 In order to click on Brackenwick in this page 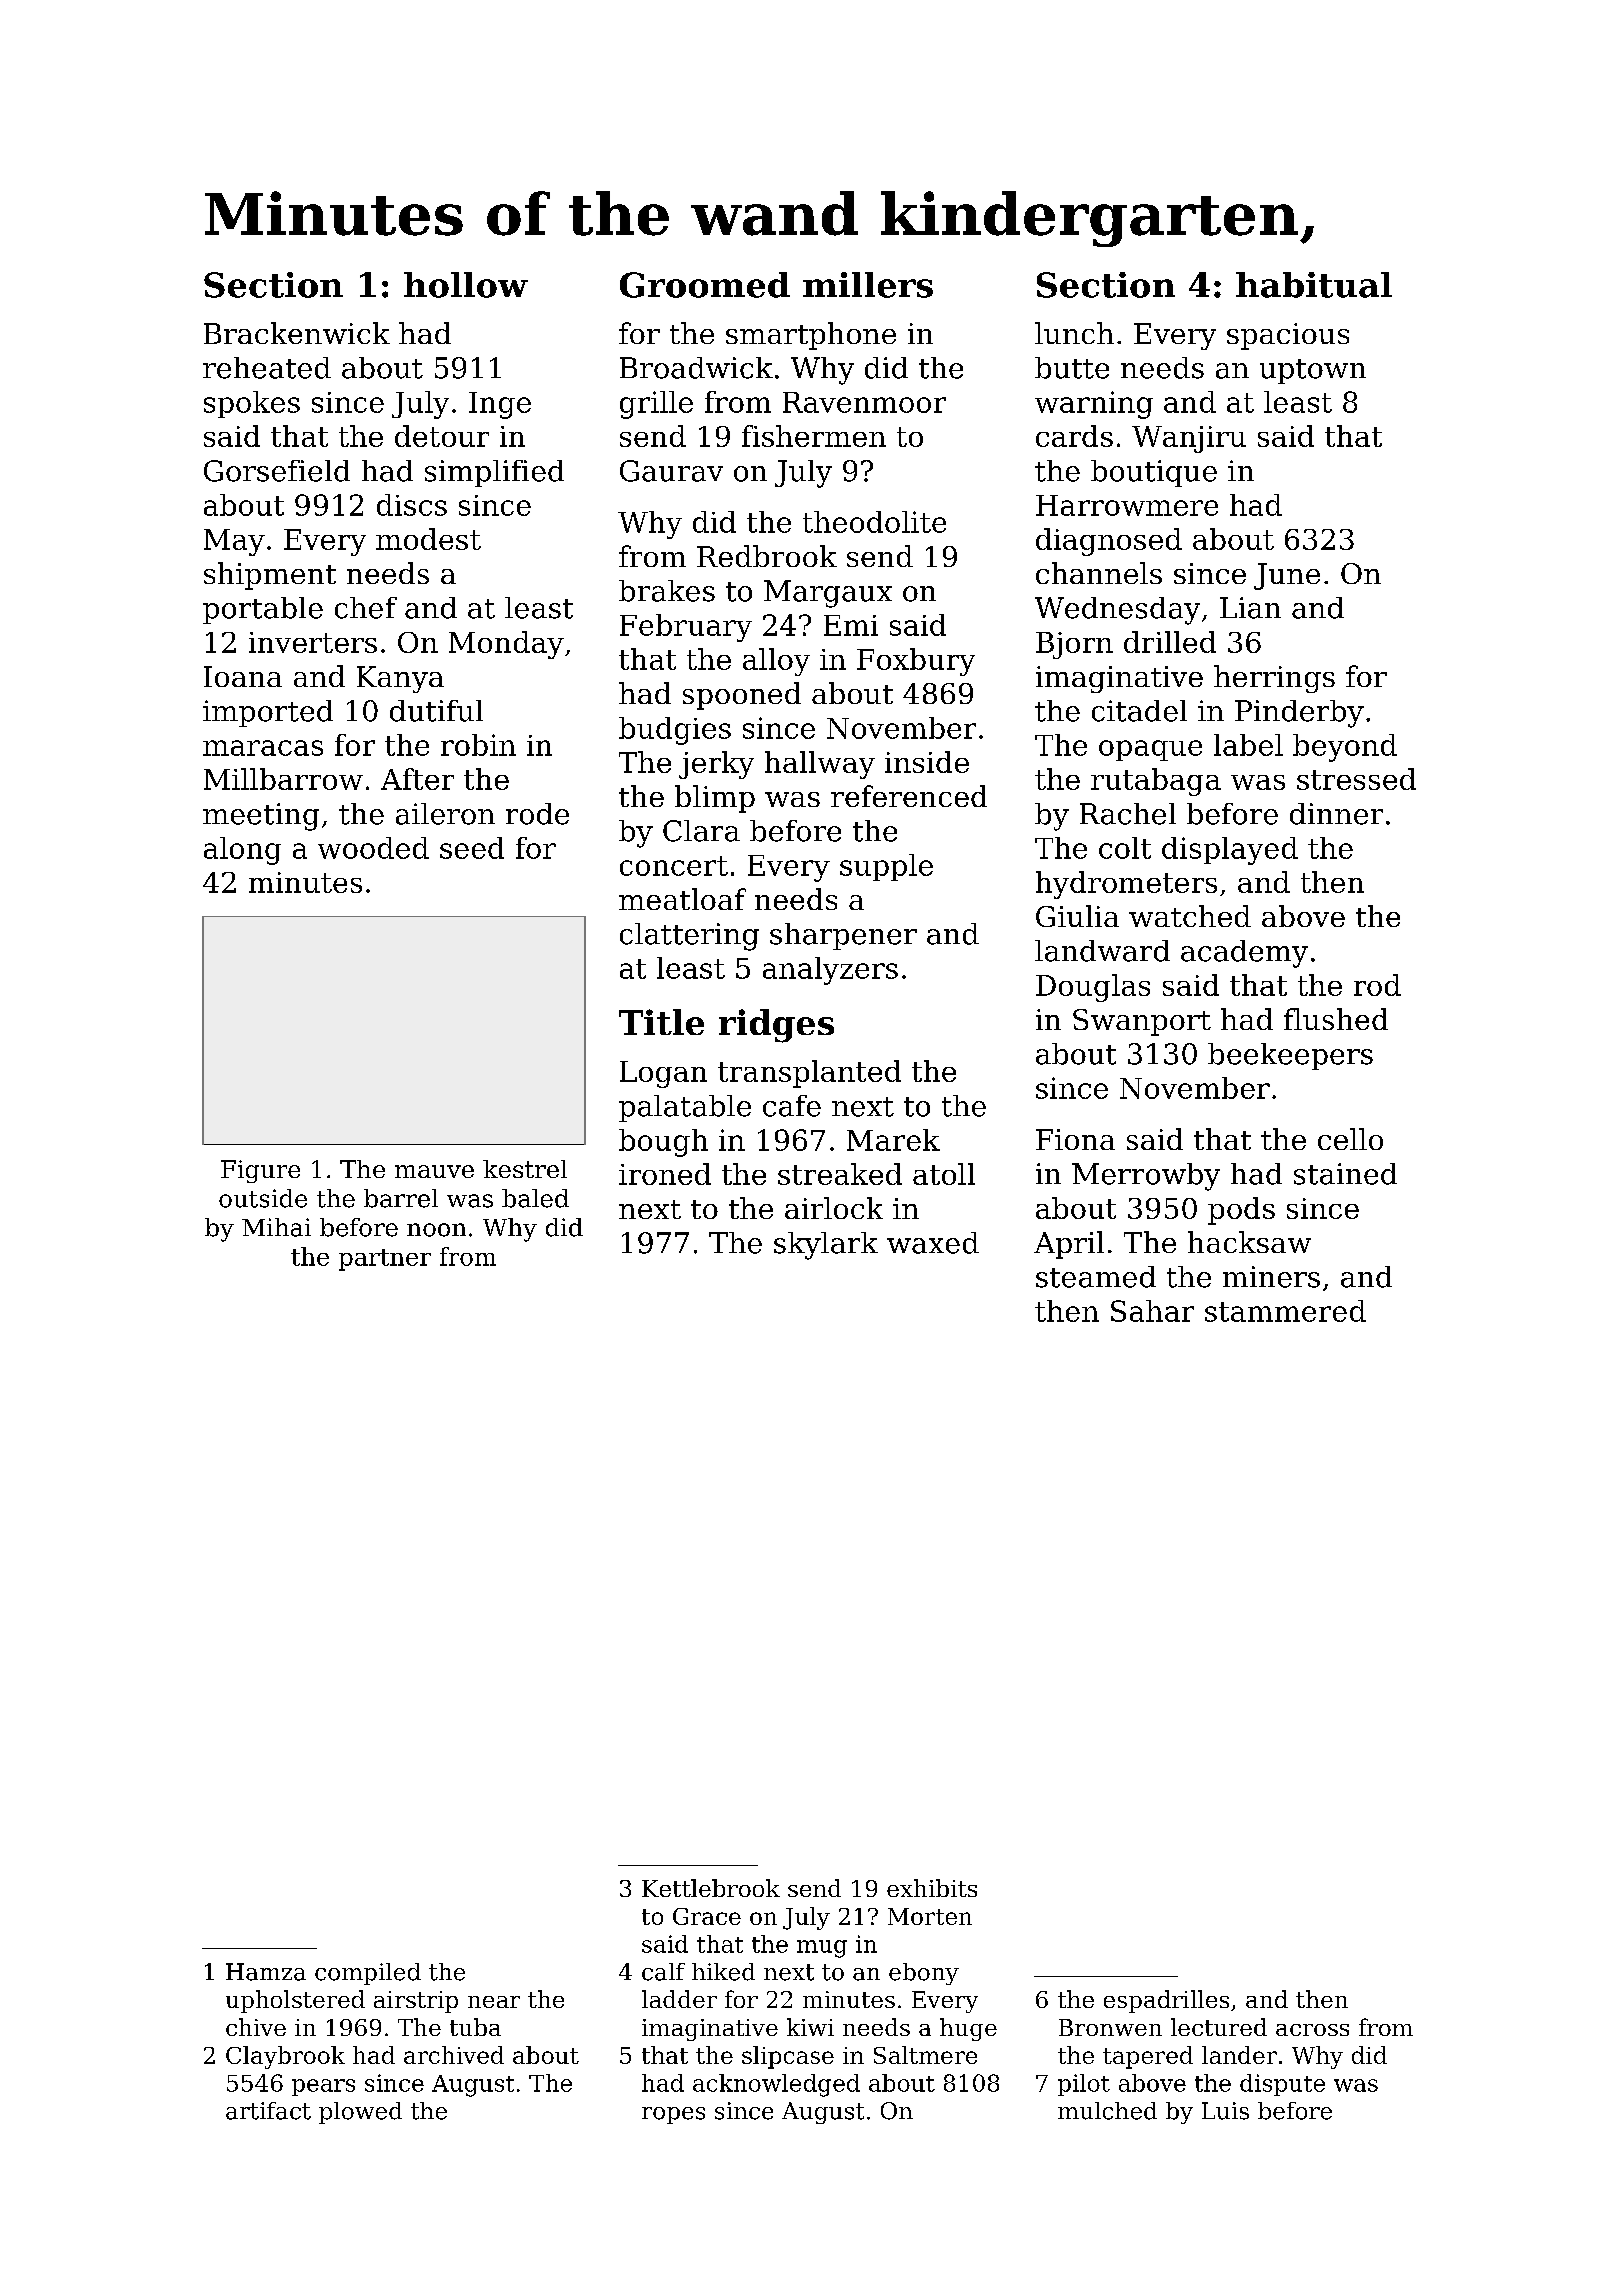, I will do `click(297, 333)`.
